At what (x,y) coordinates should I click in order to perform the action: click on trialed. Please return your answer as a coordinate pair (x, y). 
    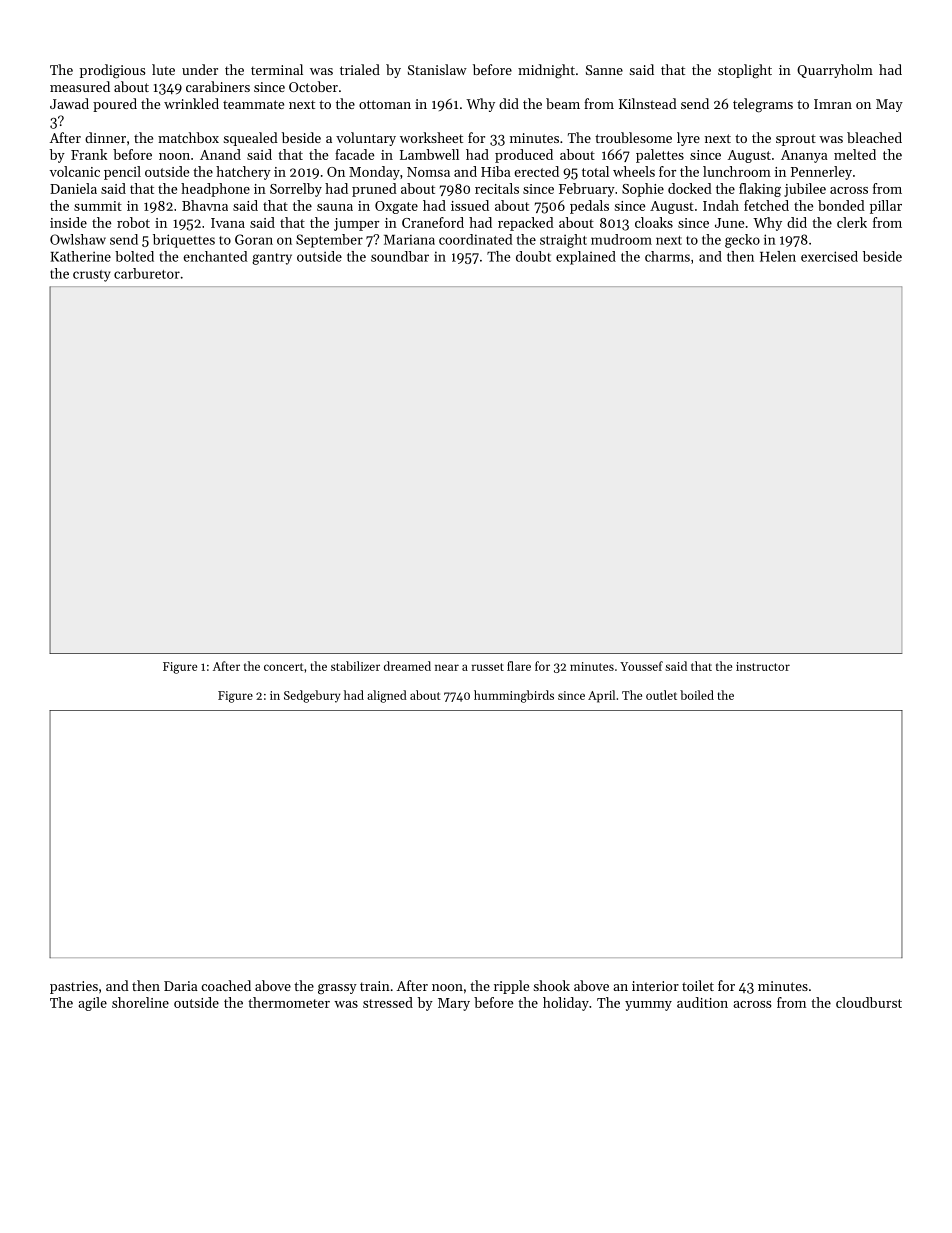
    Looking at the image, I should click on (360, 69).
